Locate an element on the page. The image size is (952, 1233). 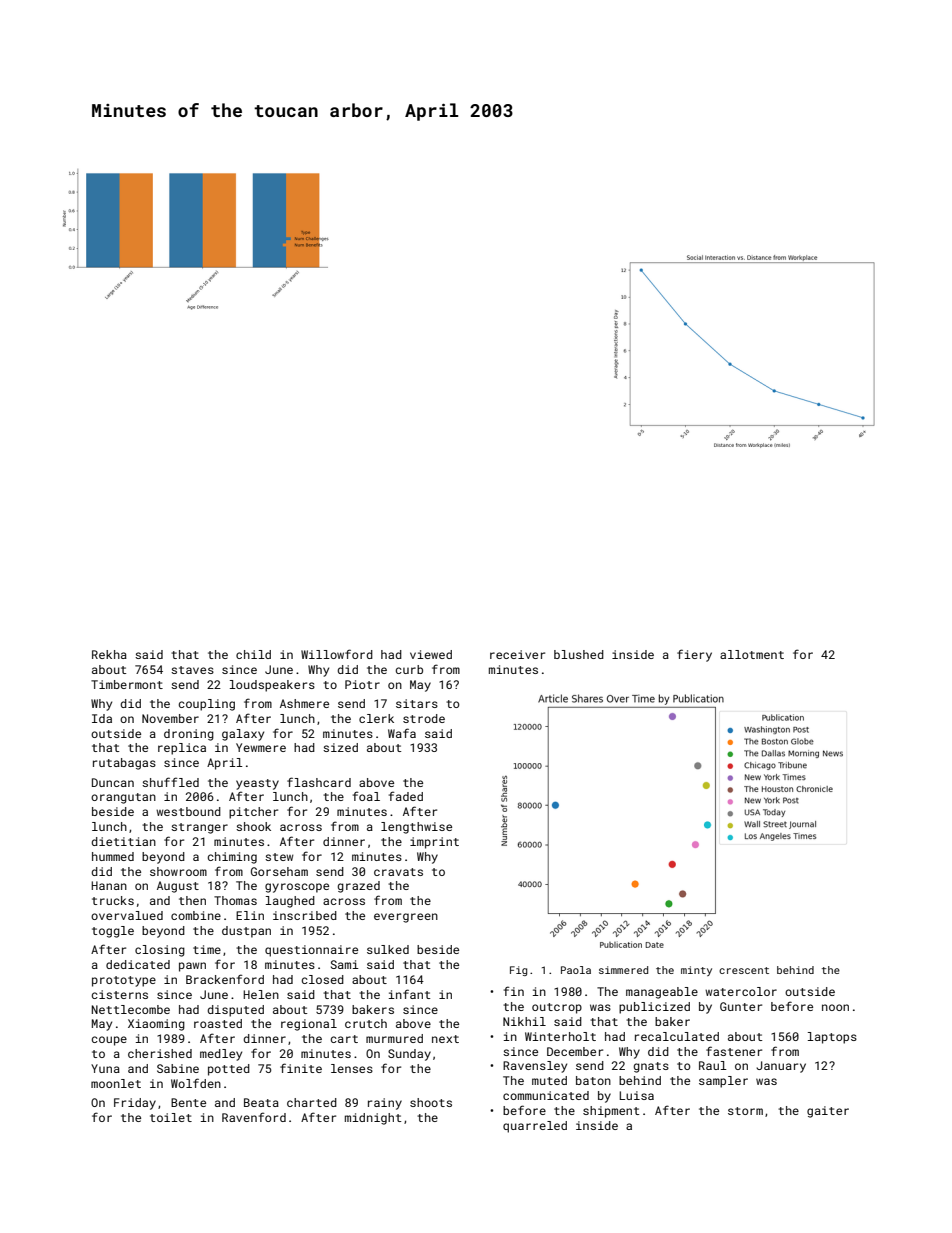
allotment is located at coordinates (752, 654).
